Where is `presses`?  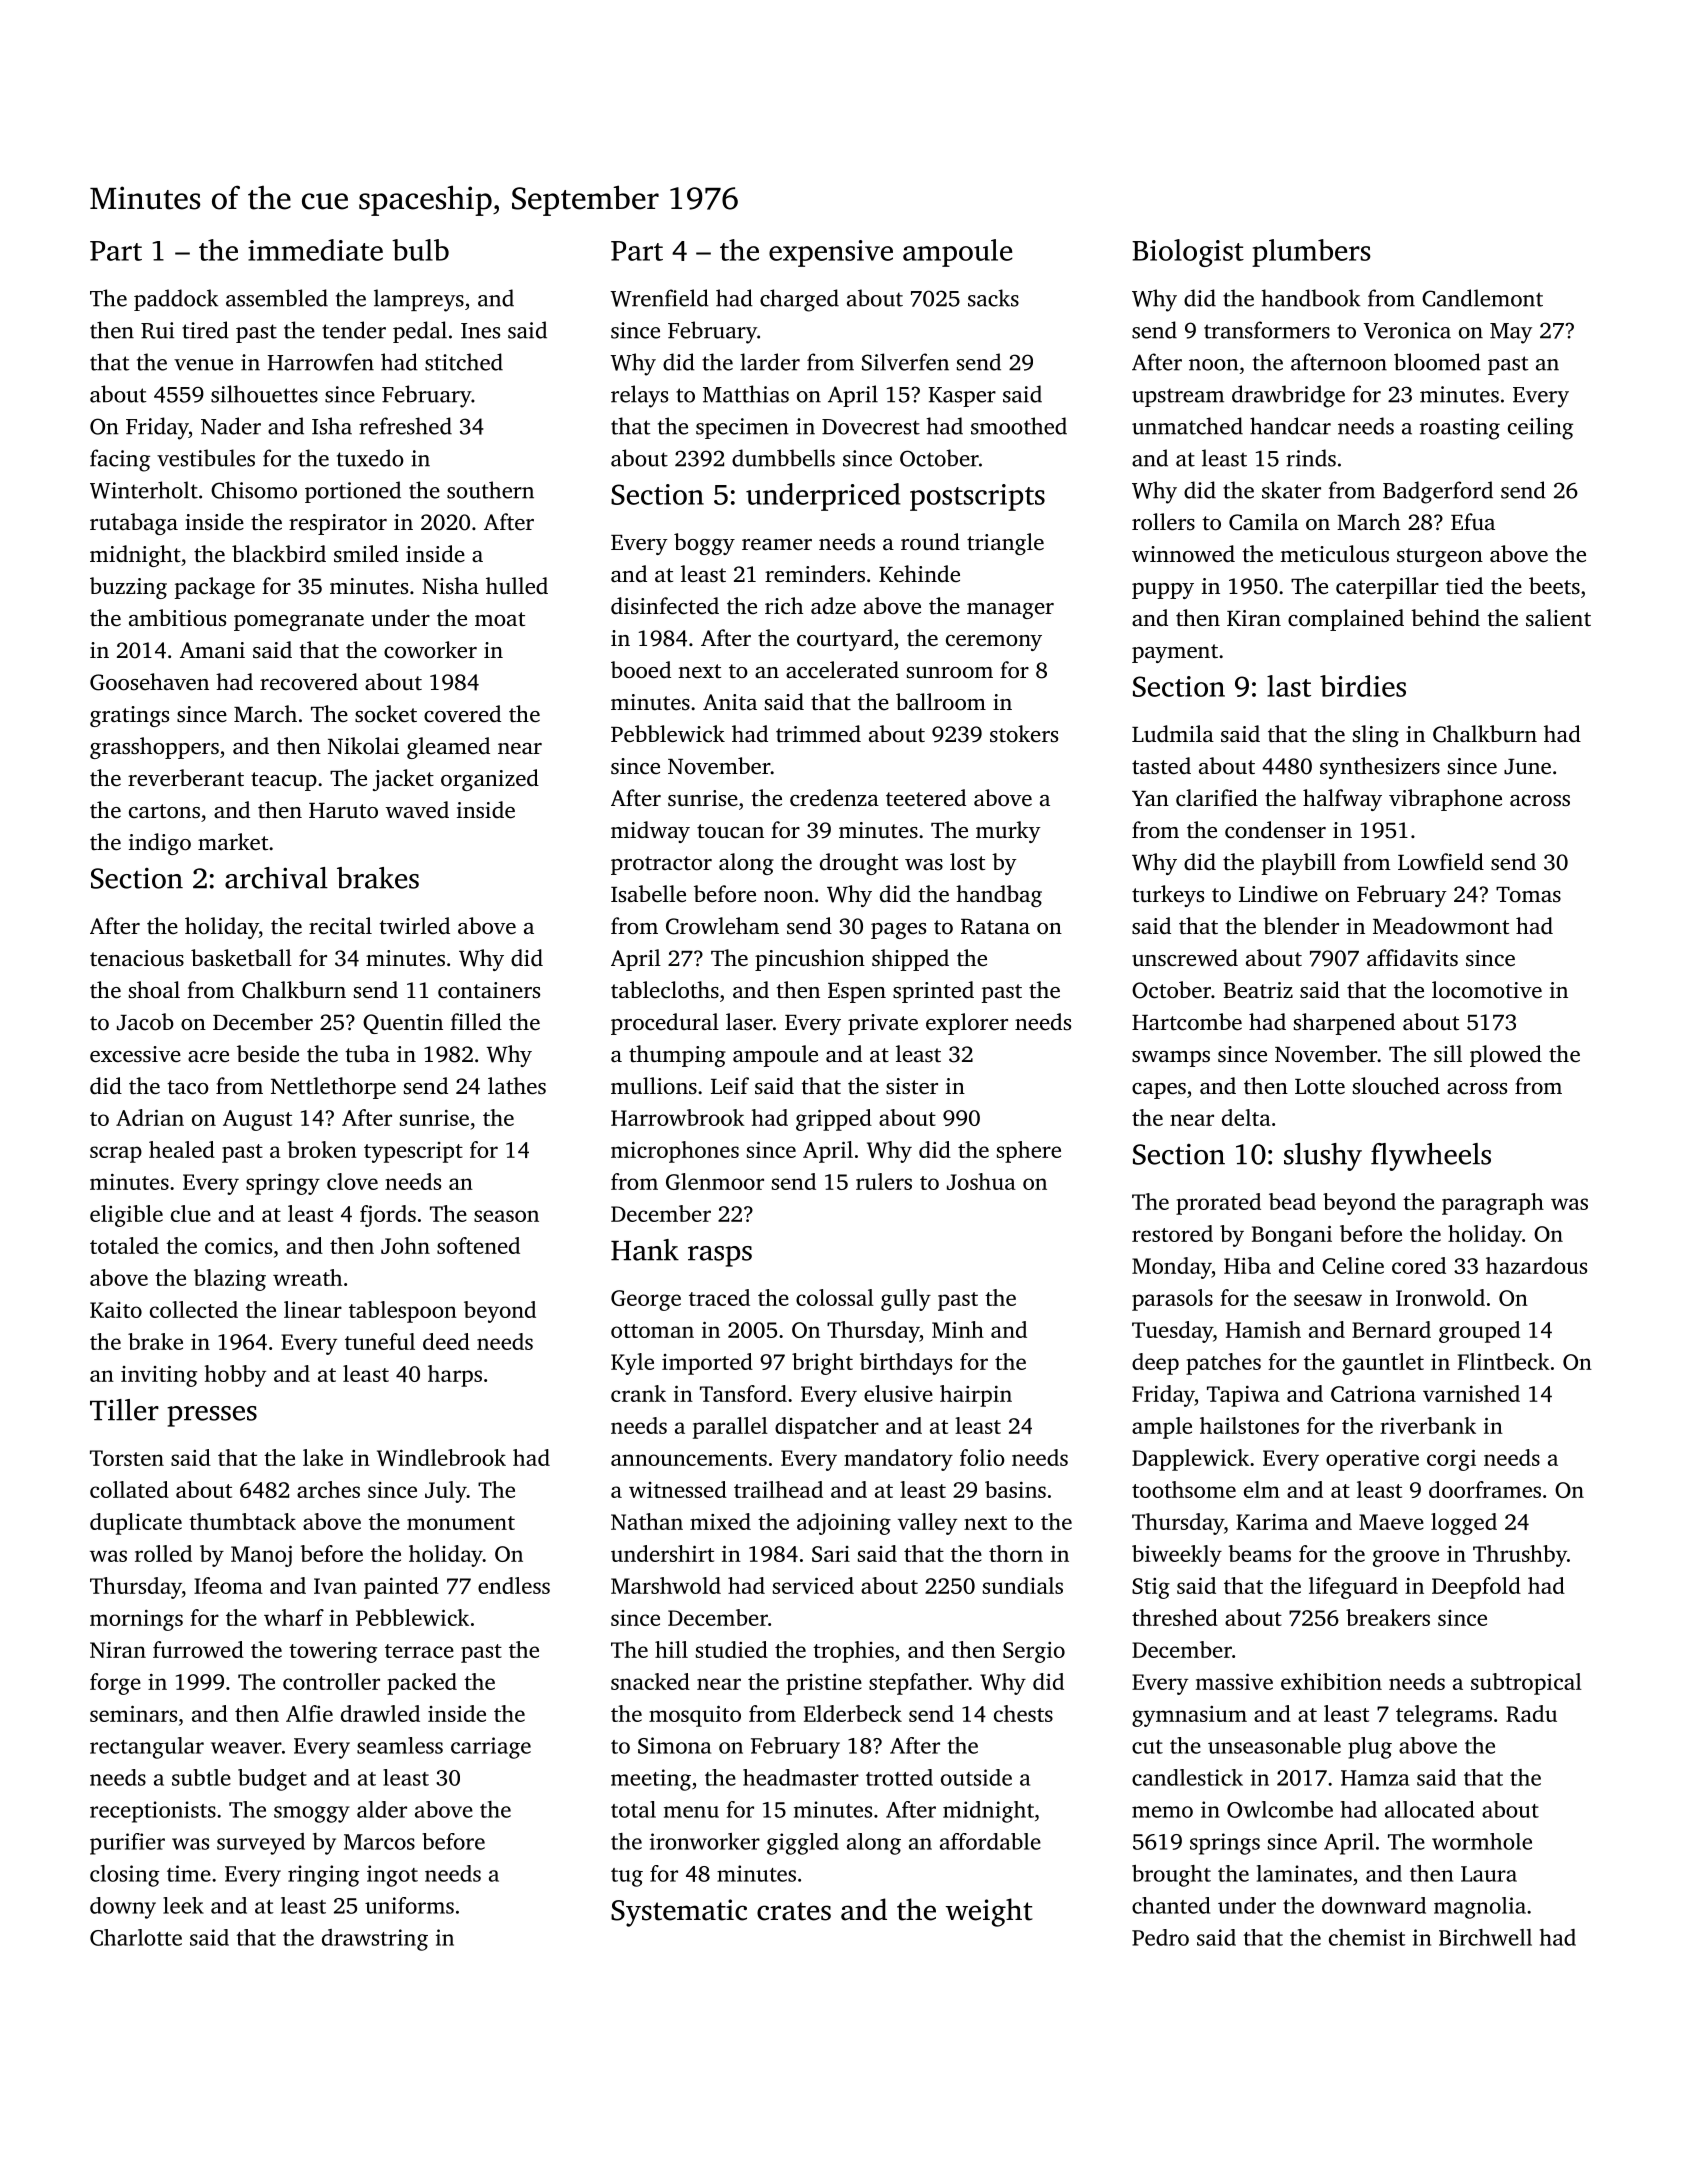 presses is located at coordinates (212, 1416).
